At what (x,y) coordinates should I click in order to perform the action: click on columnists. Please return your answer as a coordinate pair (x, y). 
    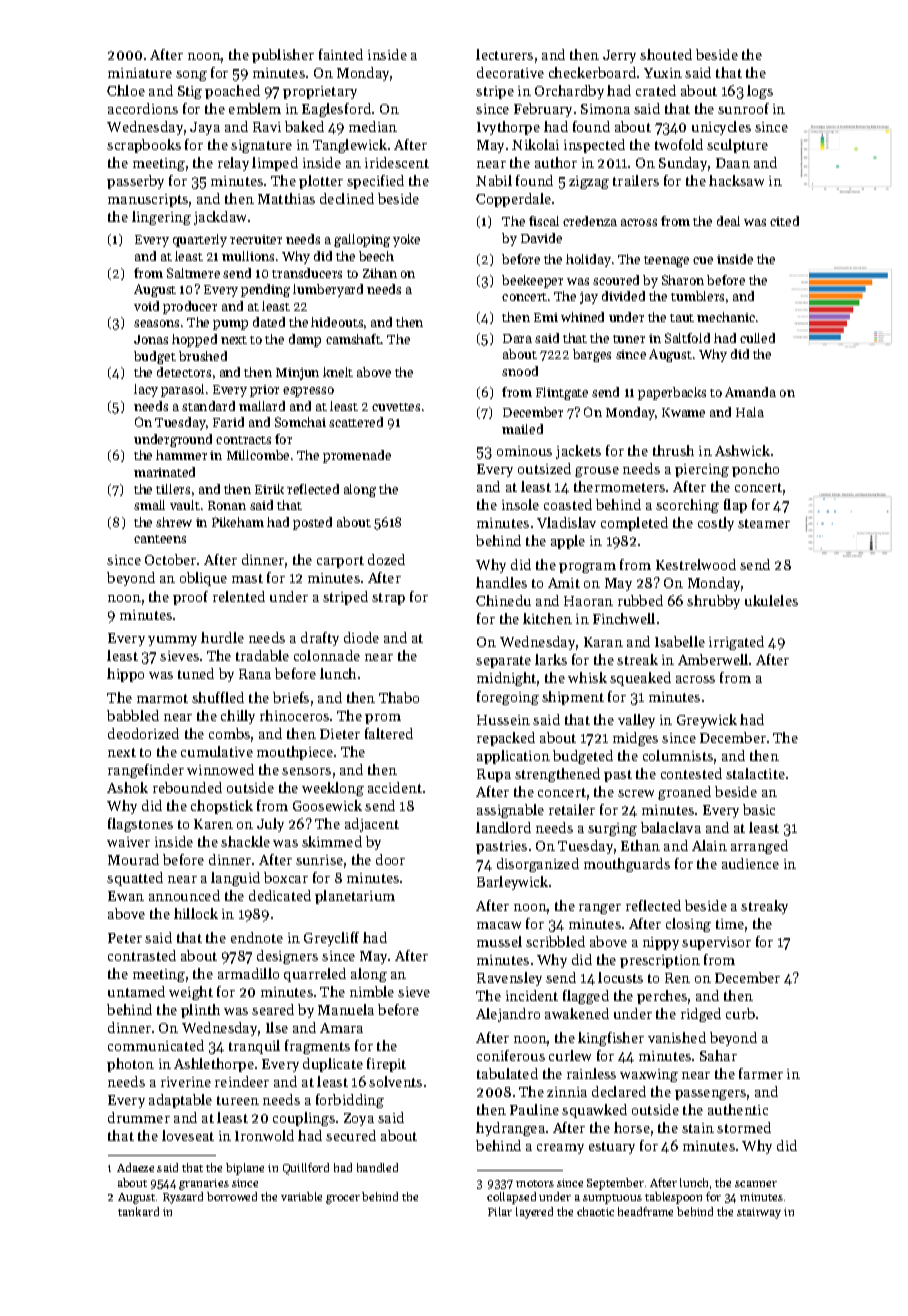
    Looking at the image, I should click on (678, 755).
